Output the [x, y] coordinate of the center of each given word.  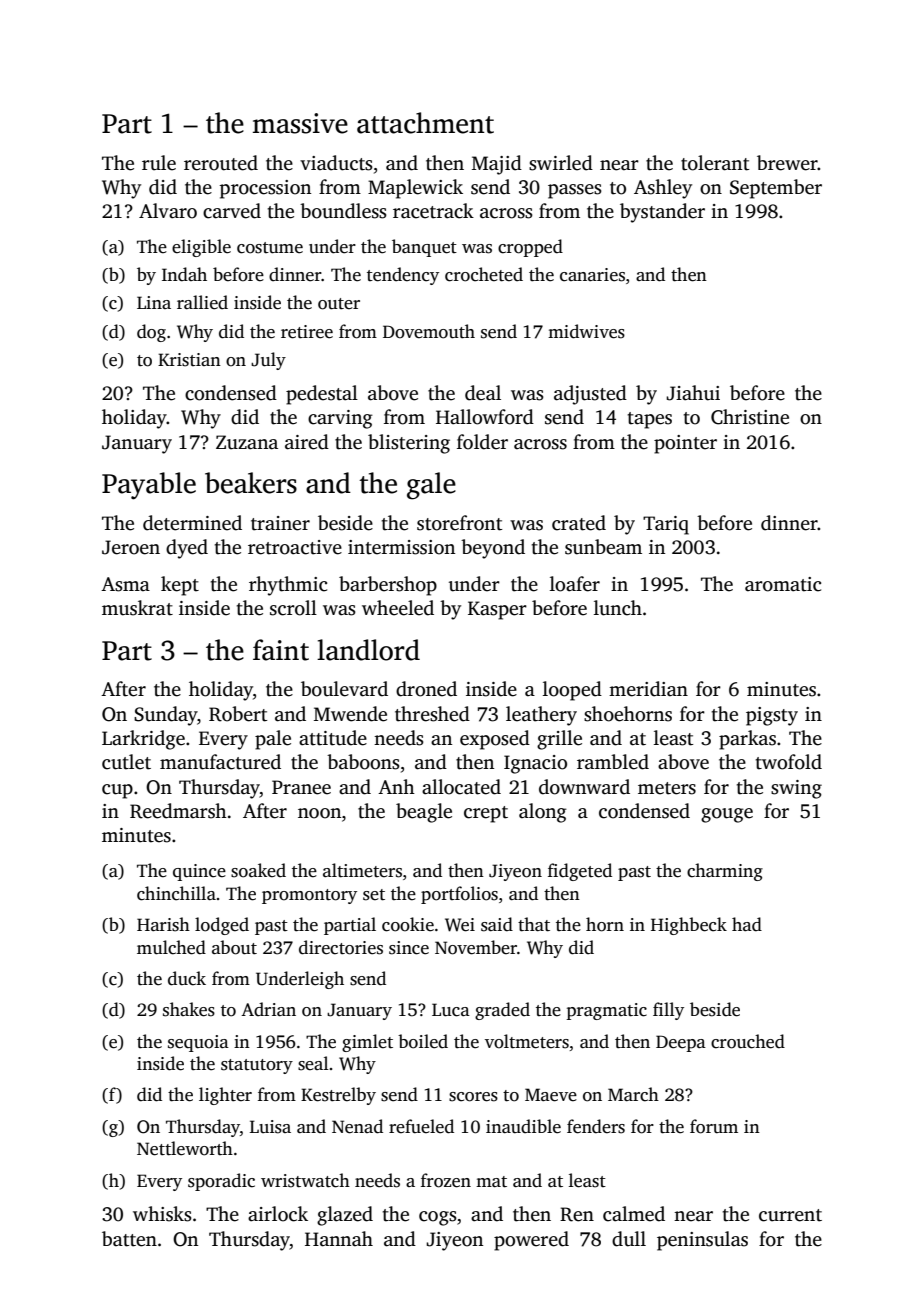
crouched [748, 1041]
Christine [750, 417]
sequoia [198, 1043]
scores [473, 1097]
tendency [403, 276]
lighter [225, 1096]
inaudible [523, 1126]
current [790, 1215]
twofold [789, 762]
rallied [202, 302]
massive [300, 123]
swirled [561, 163]
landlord [368, 650]
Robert [238, 714]
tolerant [715, 163]
